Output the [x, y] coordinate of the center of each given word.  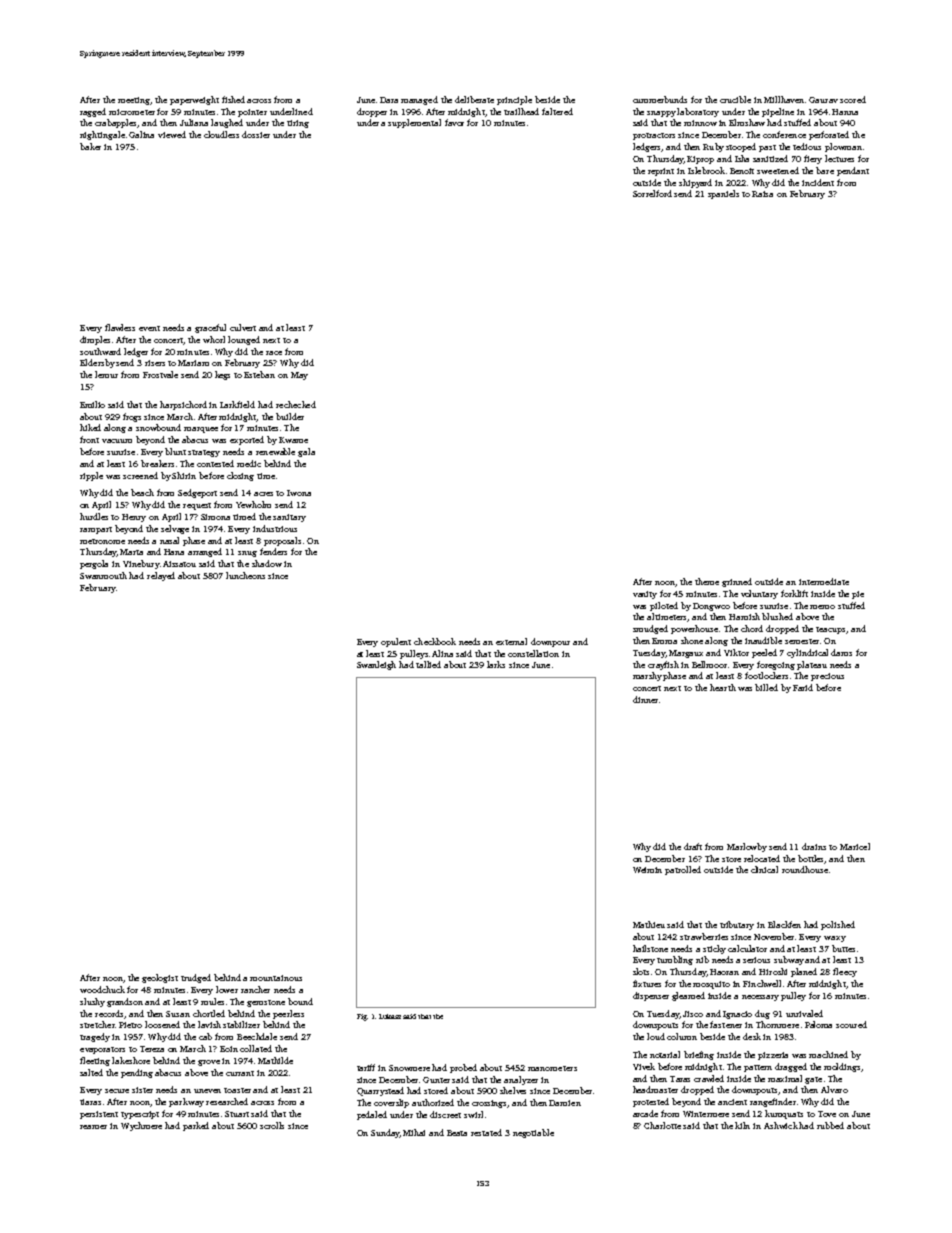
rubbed [830, 1125]
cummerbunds [660, 99]
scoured [851, 1024]
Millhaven [784, 99]
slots [641, 971]
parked [196, 1126]
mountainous [276, 978]
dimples [95, 340]
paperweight [194, 100]
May [299, 376]
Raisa [762, 194]
